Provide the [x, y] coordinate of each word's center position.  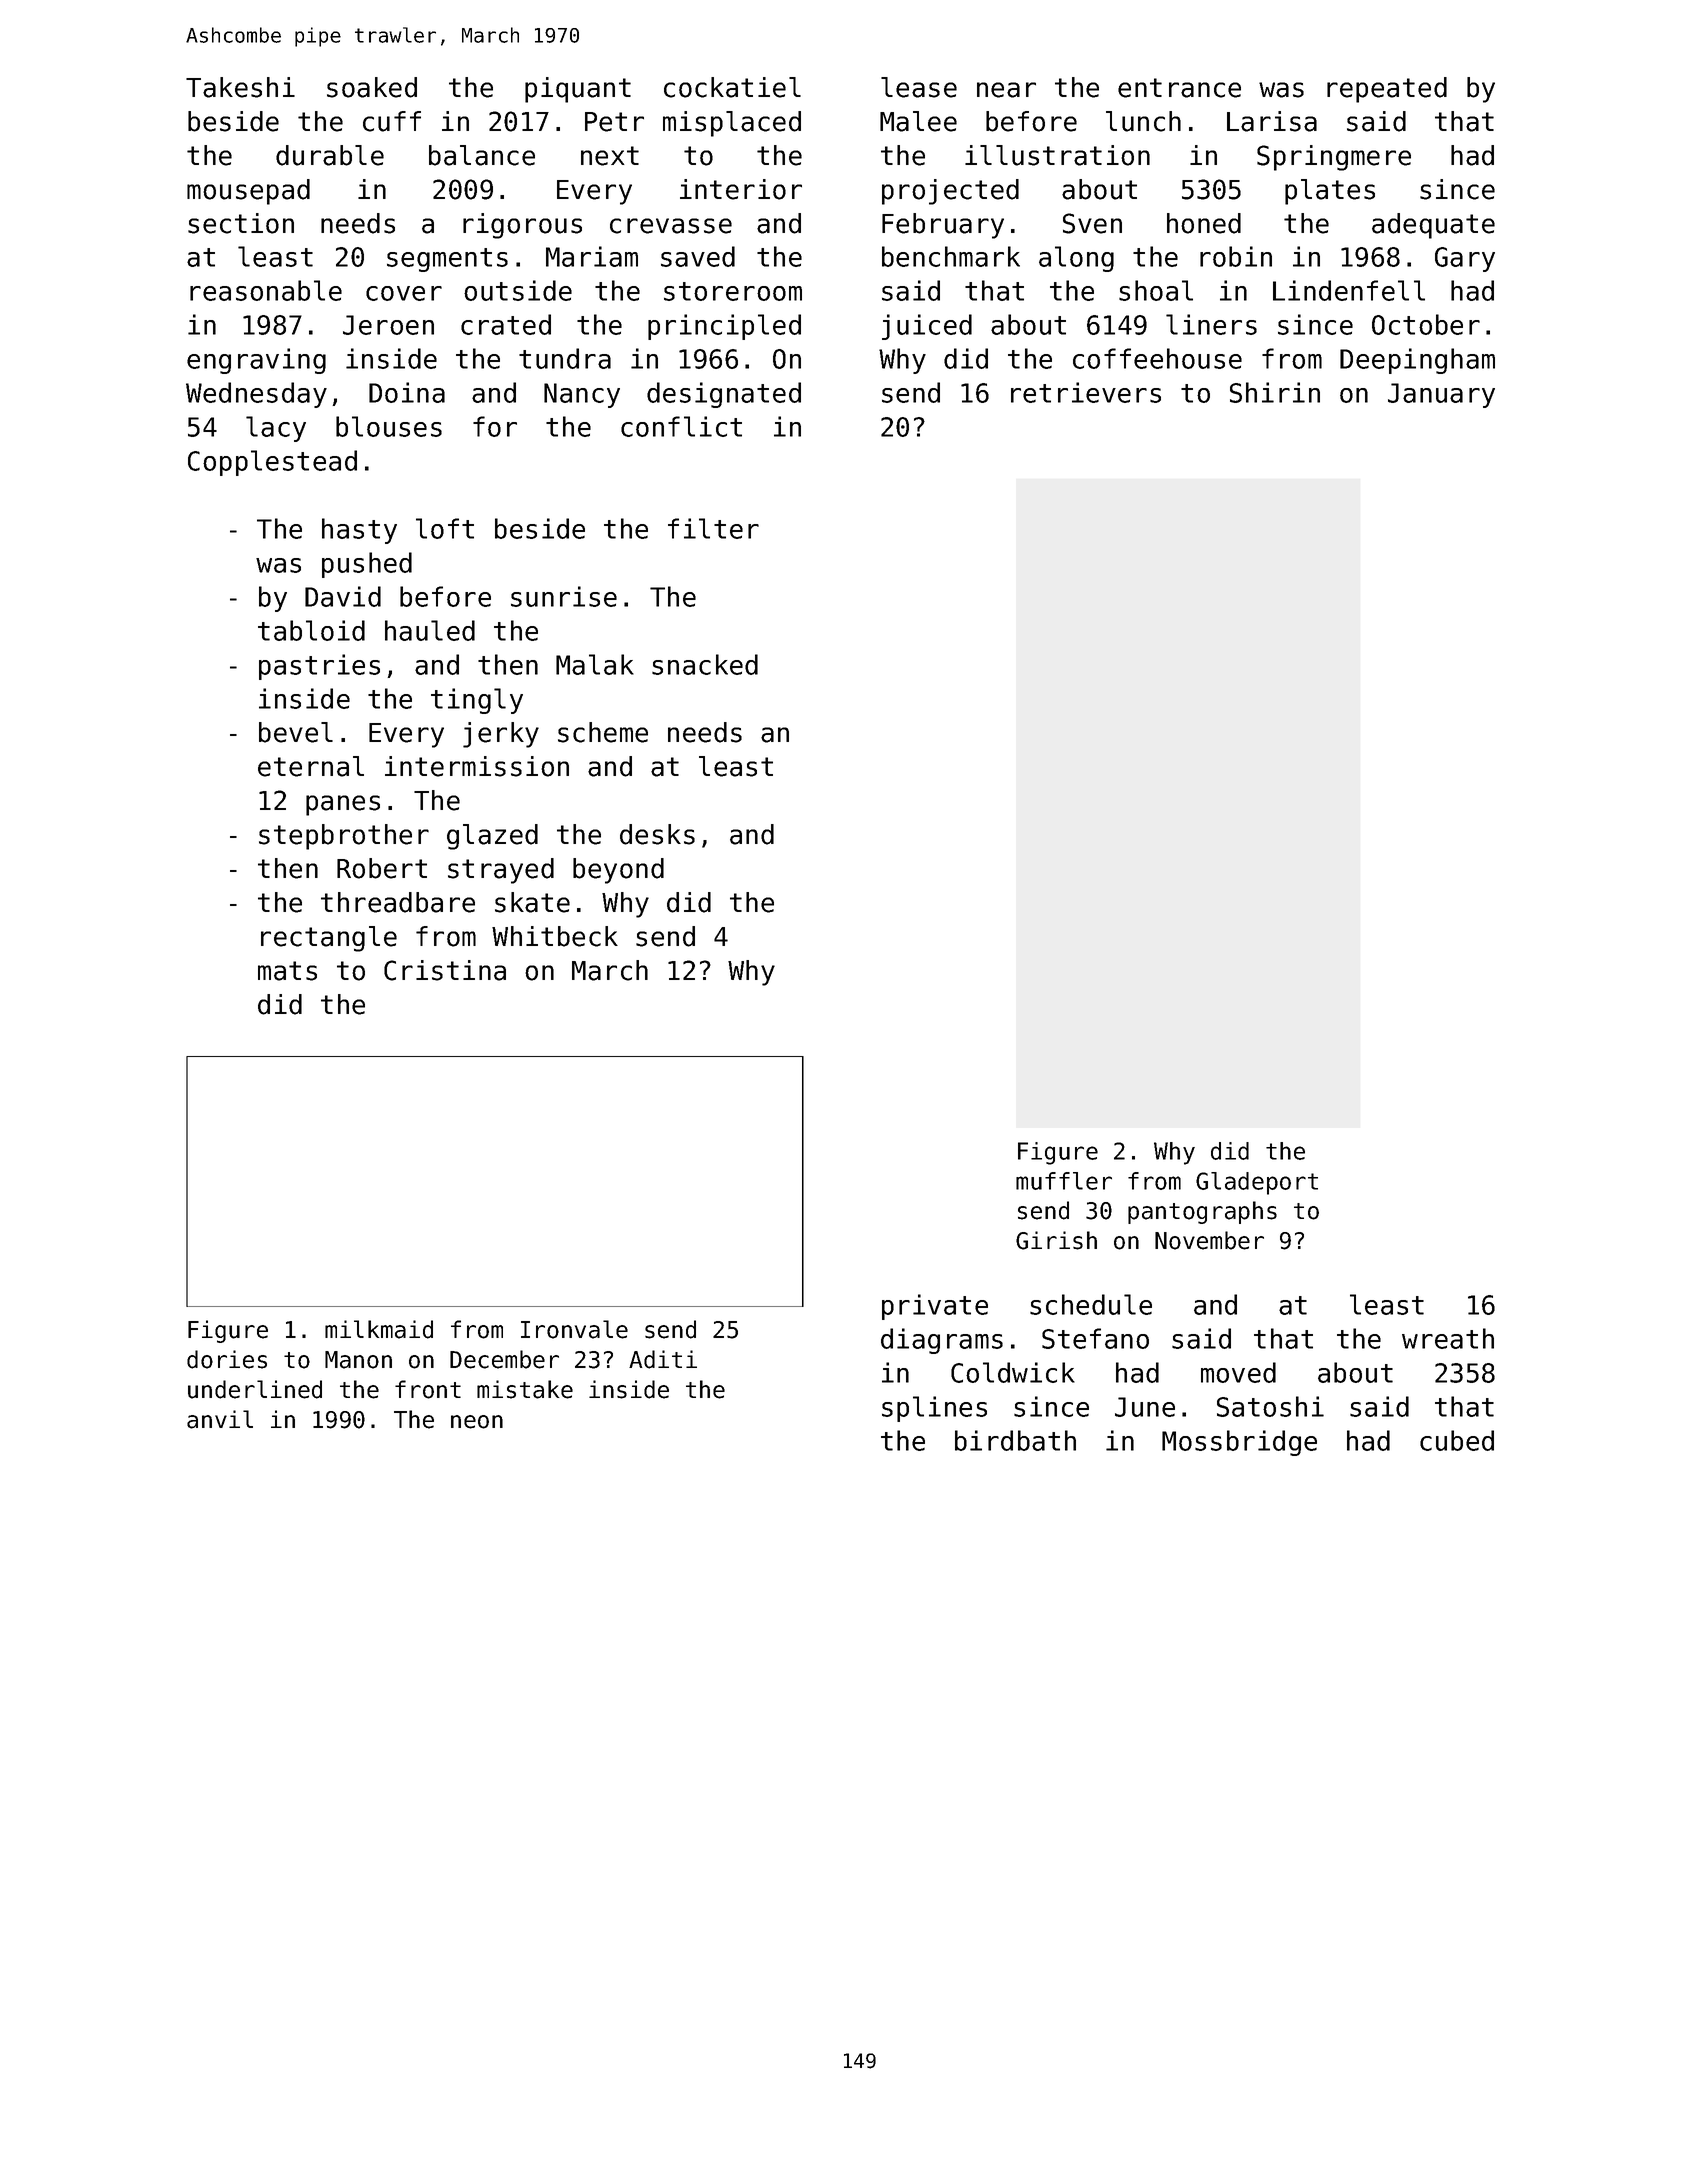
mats [287, 971]
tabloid [311, 630]
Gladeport [1257, 1183]
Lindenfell [1349, 290]
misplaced [732, 124]
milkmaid [379, 1329]
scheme [603, 732]
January [1441, 395]
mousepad [248, 192]
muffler [1064, 1181]
